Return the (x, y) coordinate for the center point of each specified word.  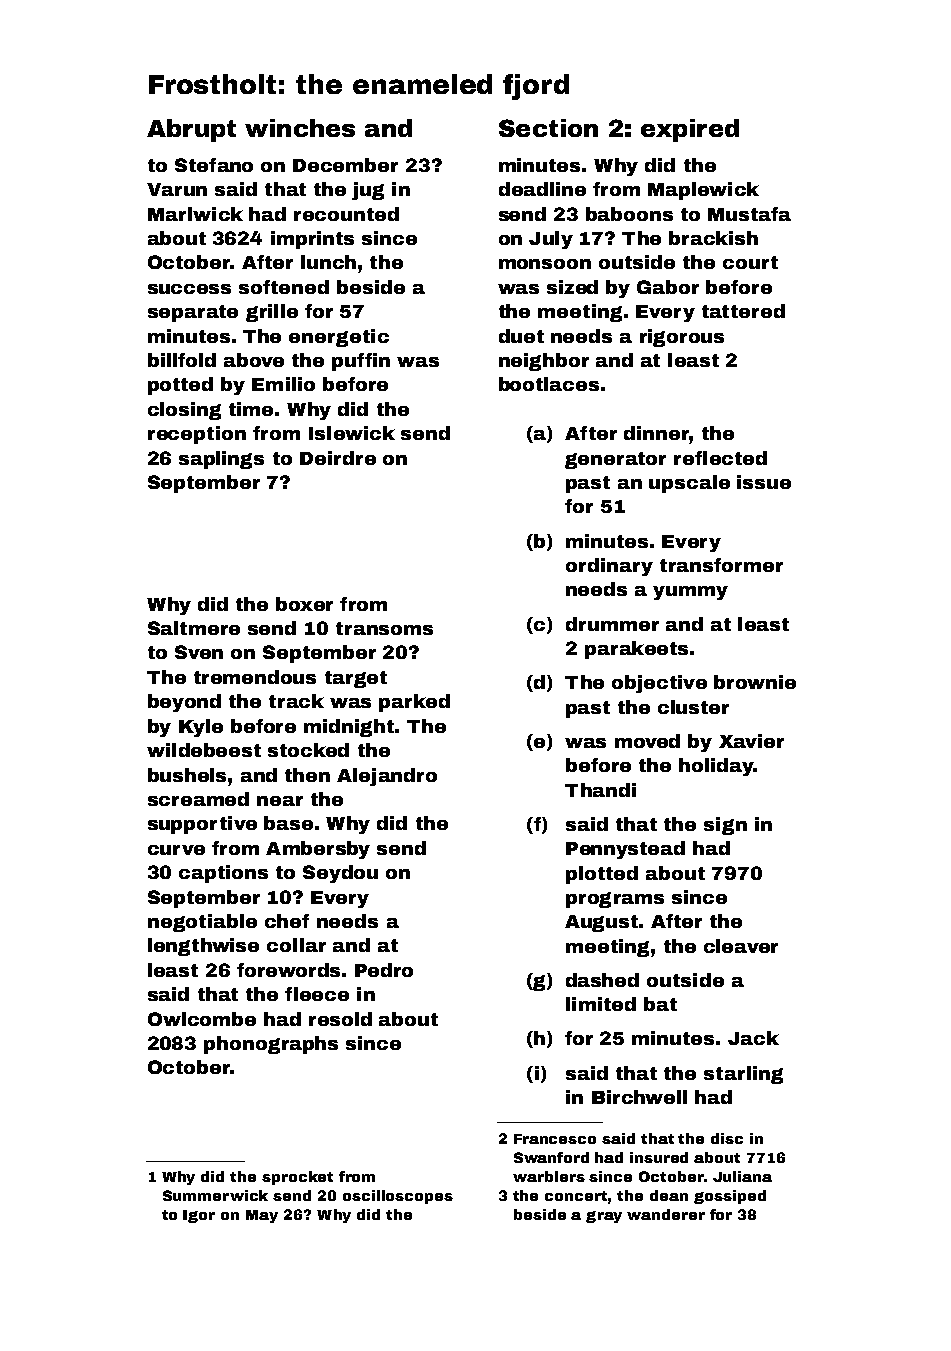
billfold (182, 360)
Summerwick (215, 1195)
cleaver (741, 946)
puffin (361, 362)
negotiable (202, 923)
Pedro (384, 970)
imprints (312, 240)
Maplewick (703, 191)
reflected (720, 458)
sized (572, 287)
